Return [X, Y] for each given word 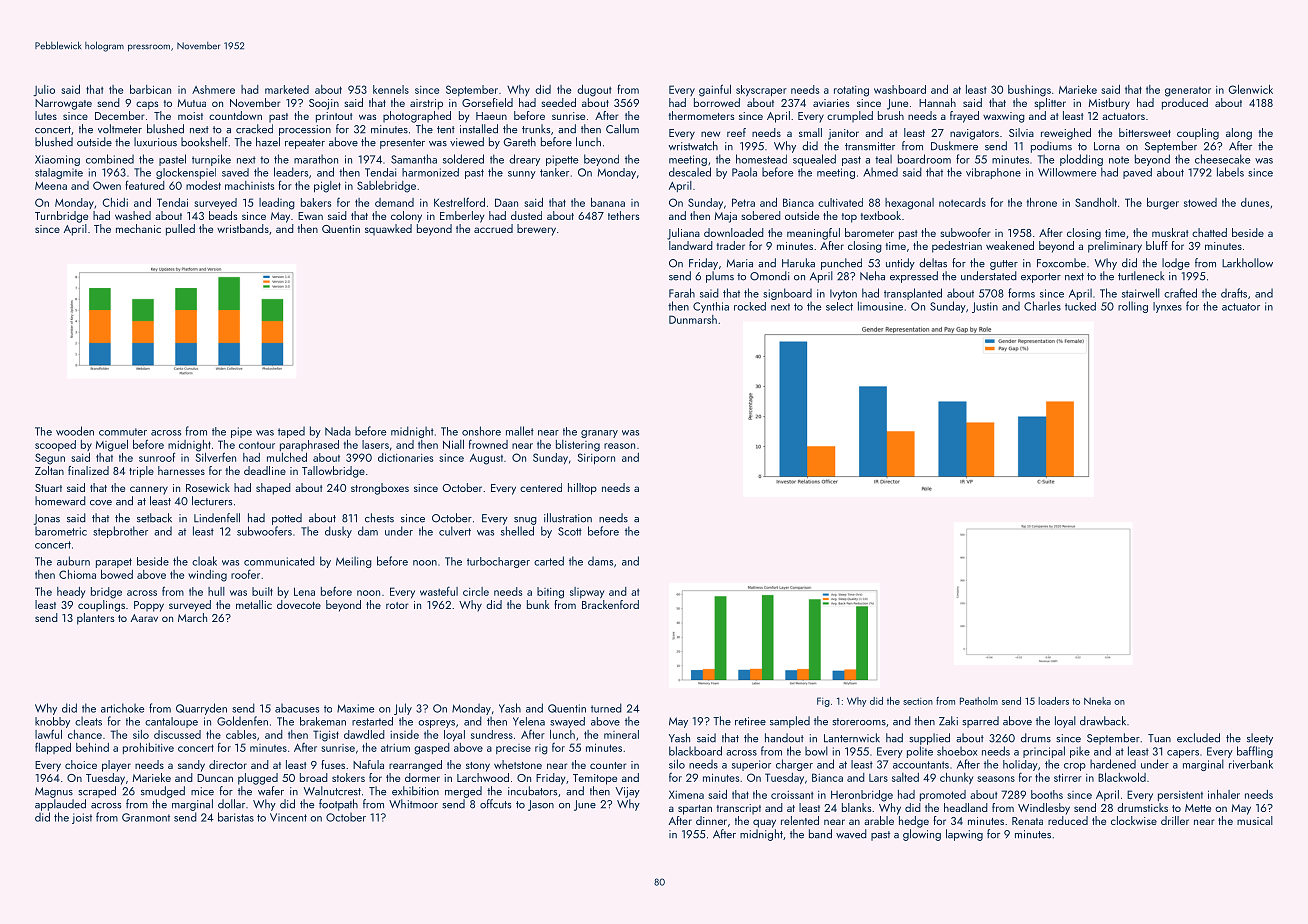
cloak [204, 561]
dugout [594, 91]
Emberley [462, 217]
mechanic [138, 228]
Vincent [288, 817]
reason [619, 446]
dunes [1255, 202]
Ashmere [213, 89]
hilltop [582, 489]
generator [1188, 92]
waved [851, 834]
